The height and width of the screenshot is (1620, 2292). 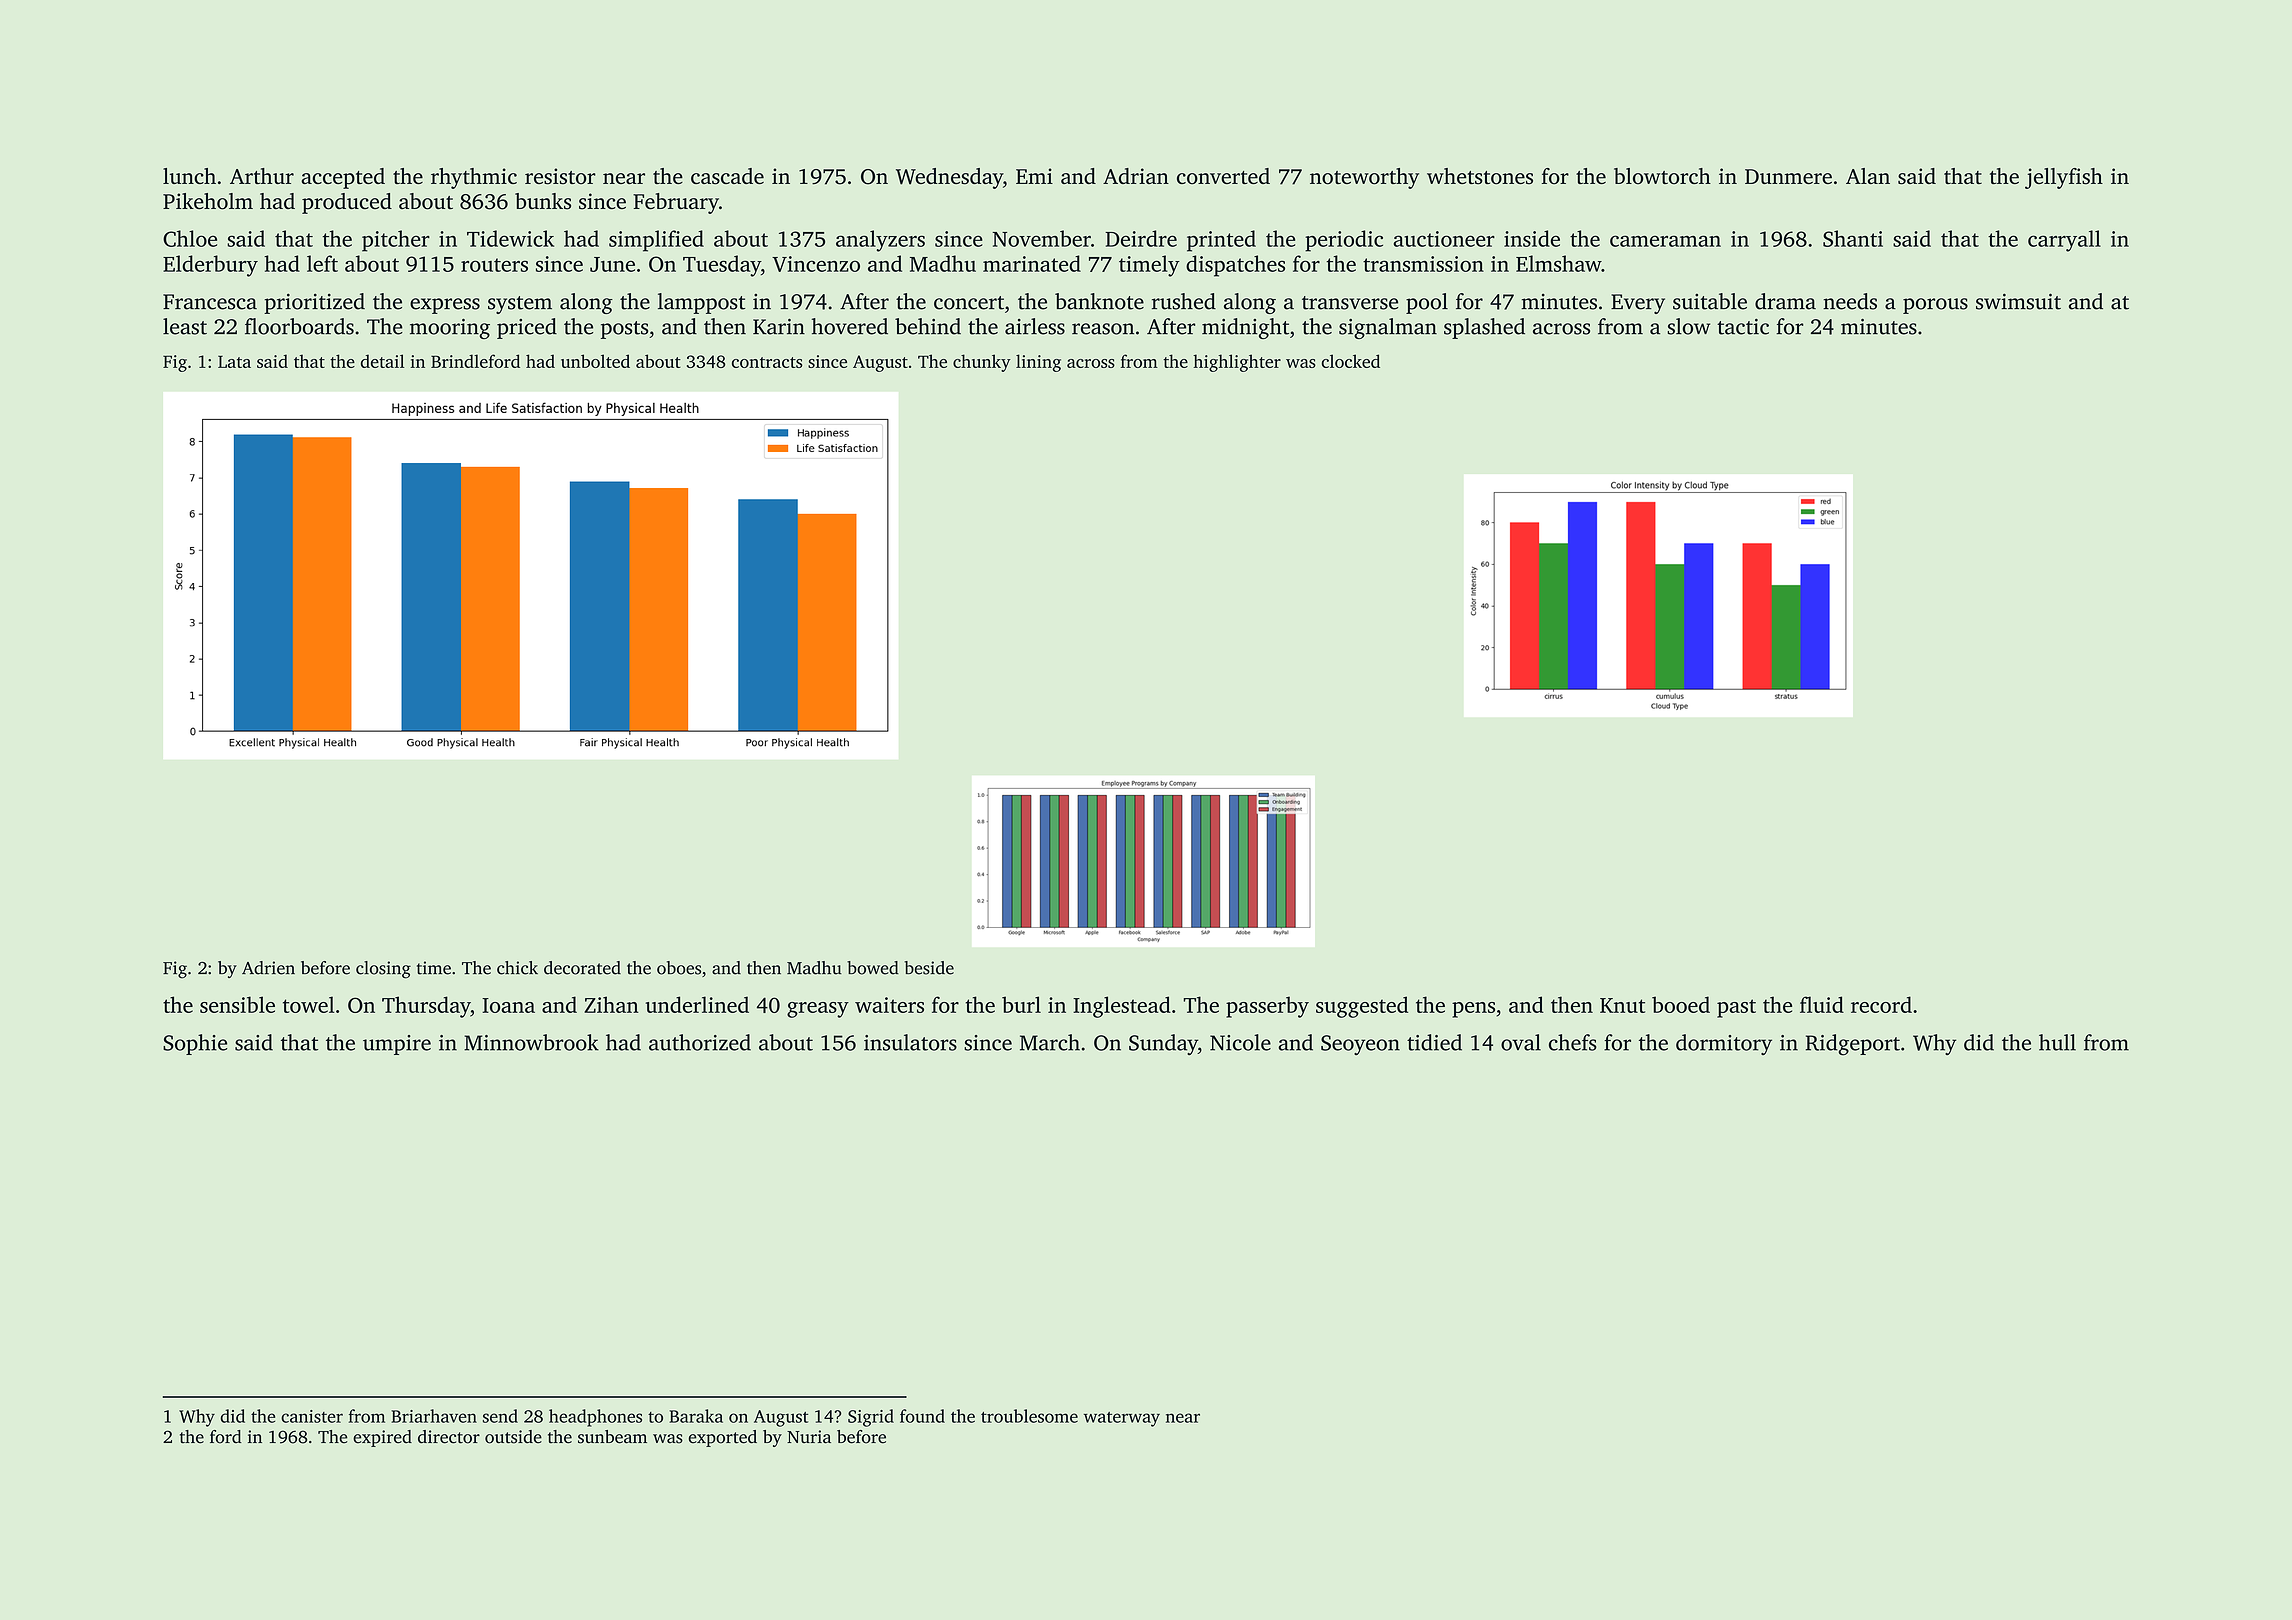 I want to click on highlighter, so click(x=1237, y=363).
